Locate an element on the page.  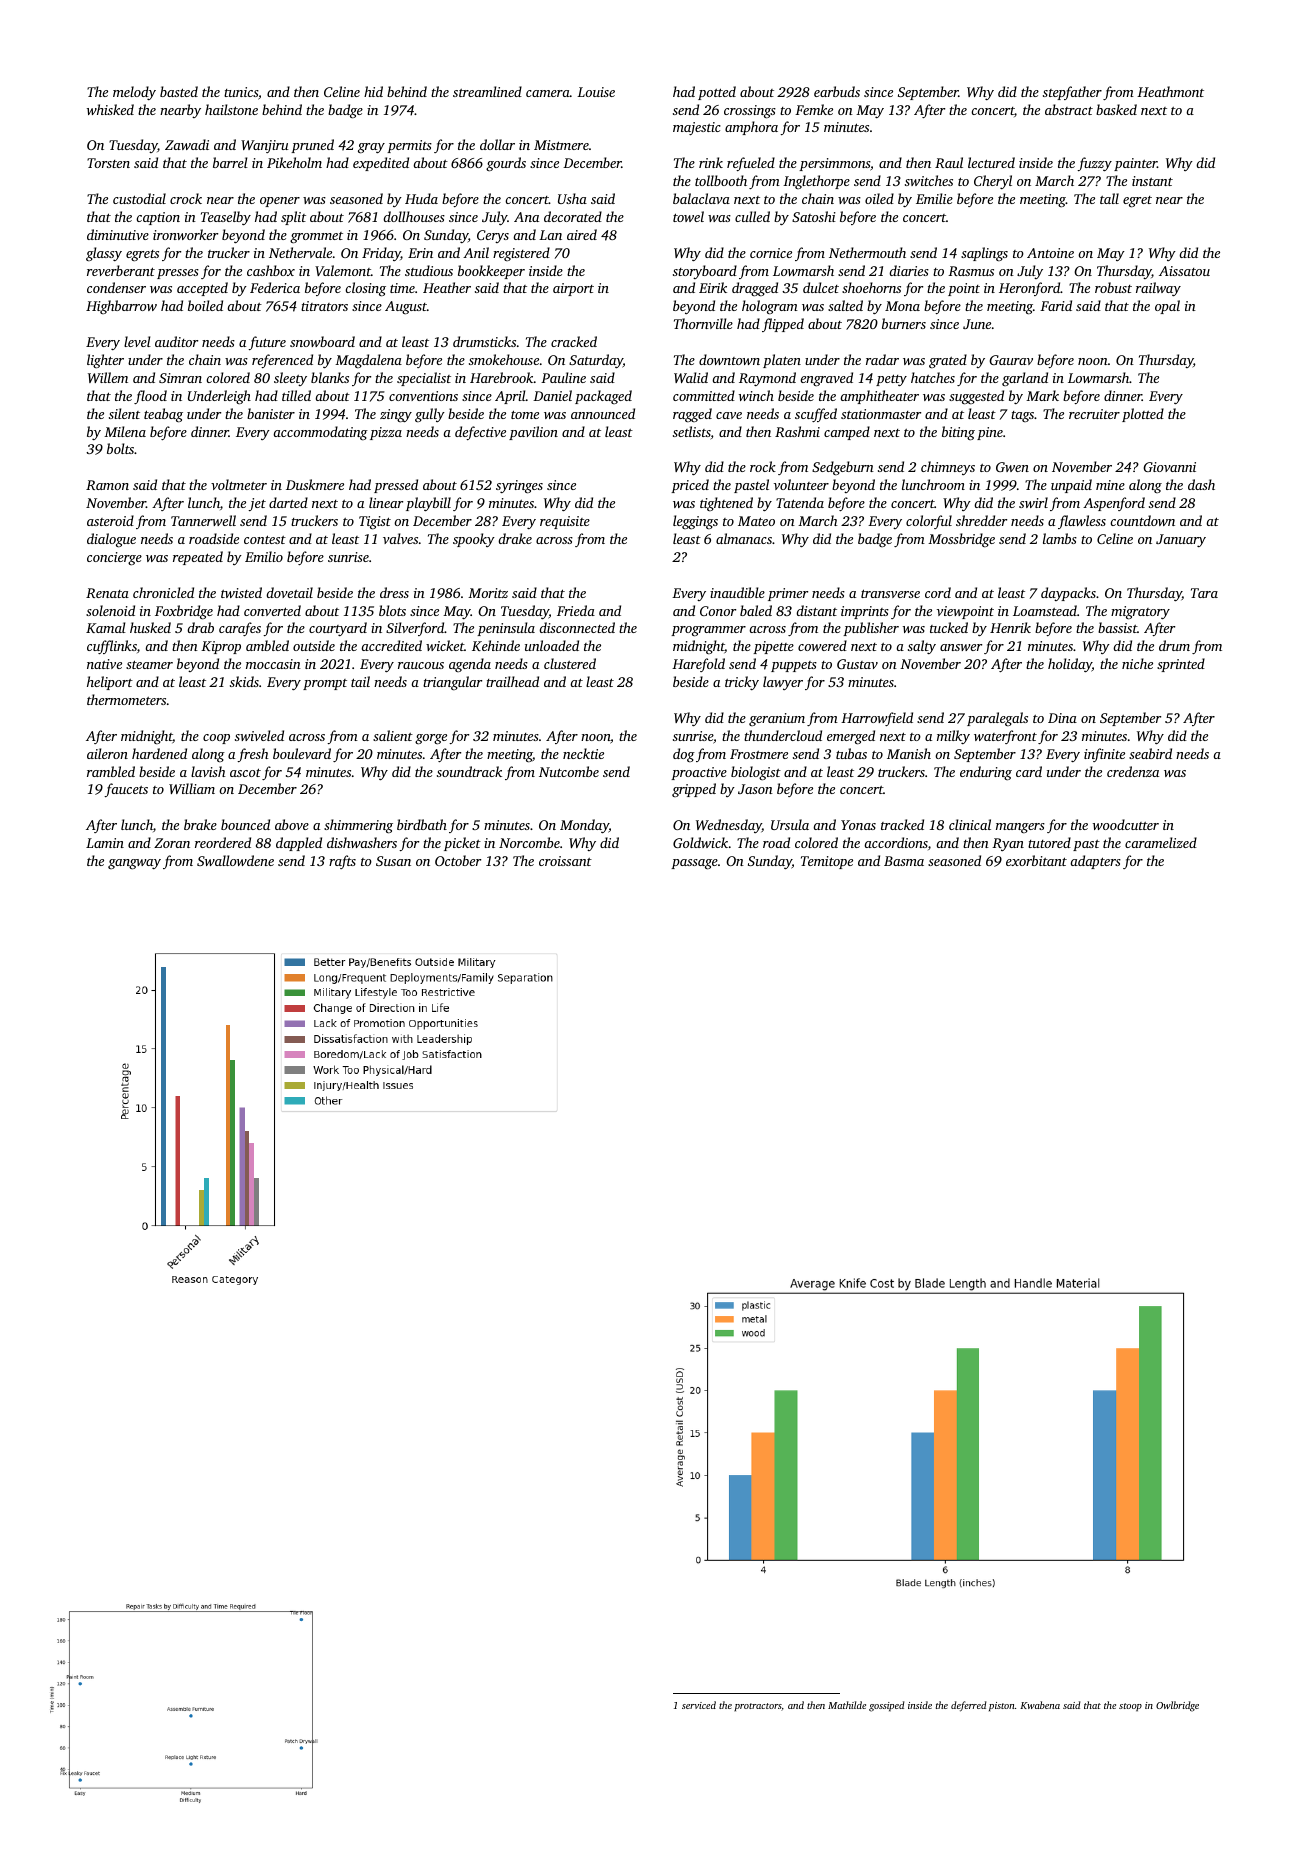
basted is located at coordinates (179, 91).
